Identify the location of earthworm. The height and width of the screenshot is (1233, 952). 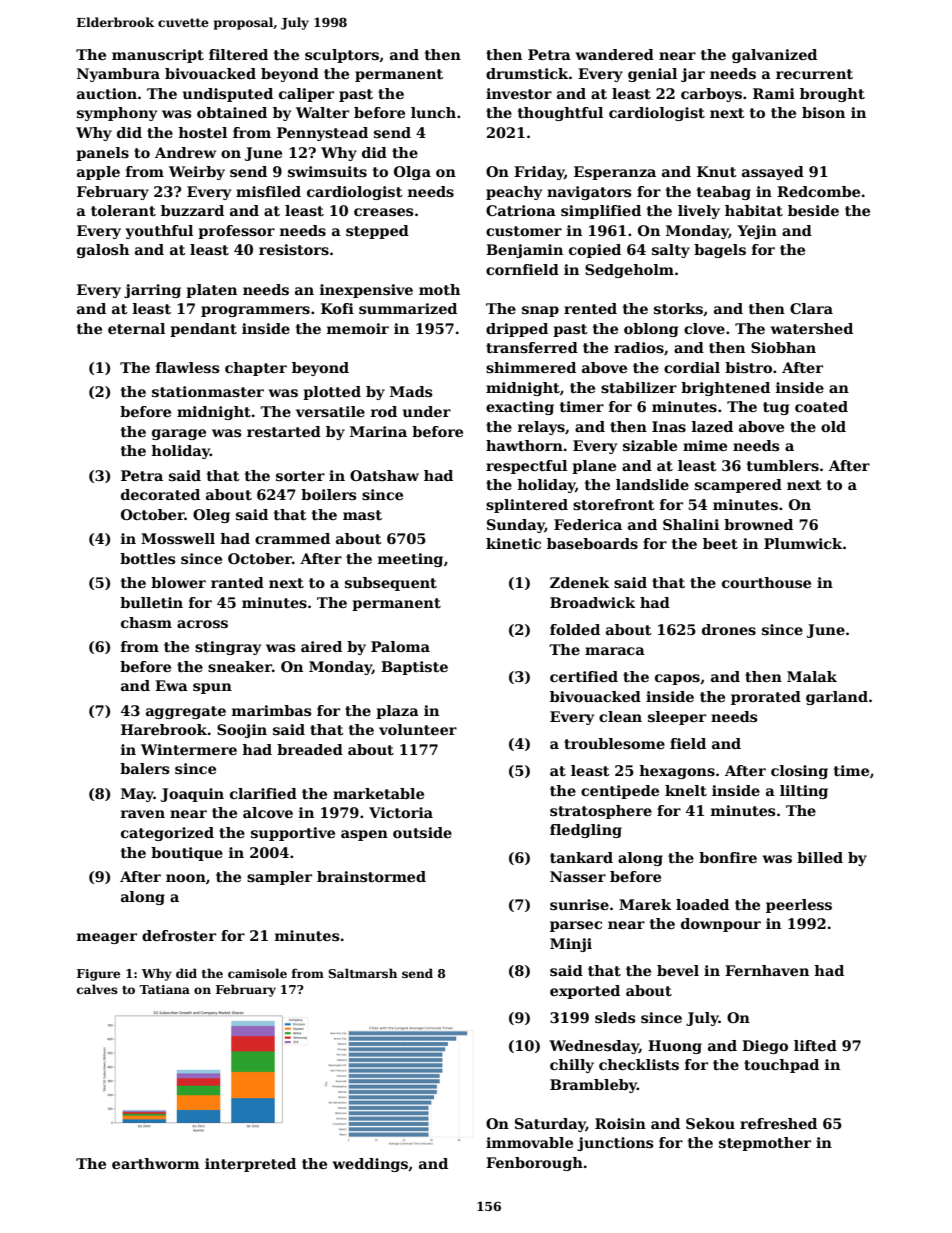
(156, 1163).
